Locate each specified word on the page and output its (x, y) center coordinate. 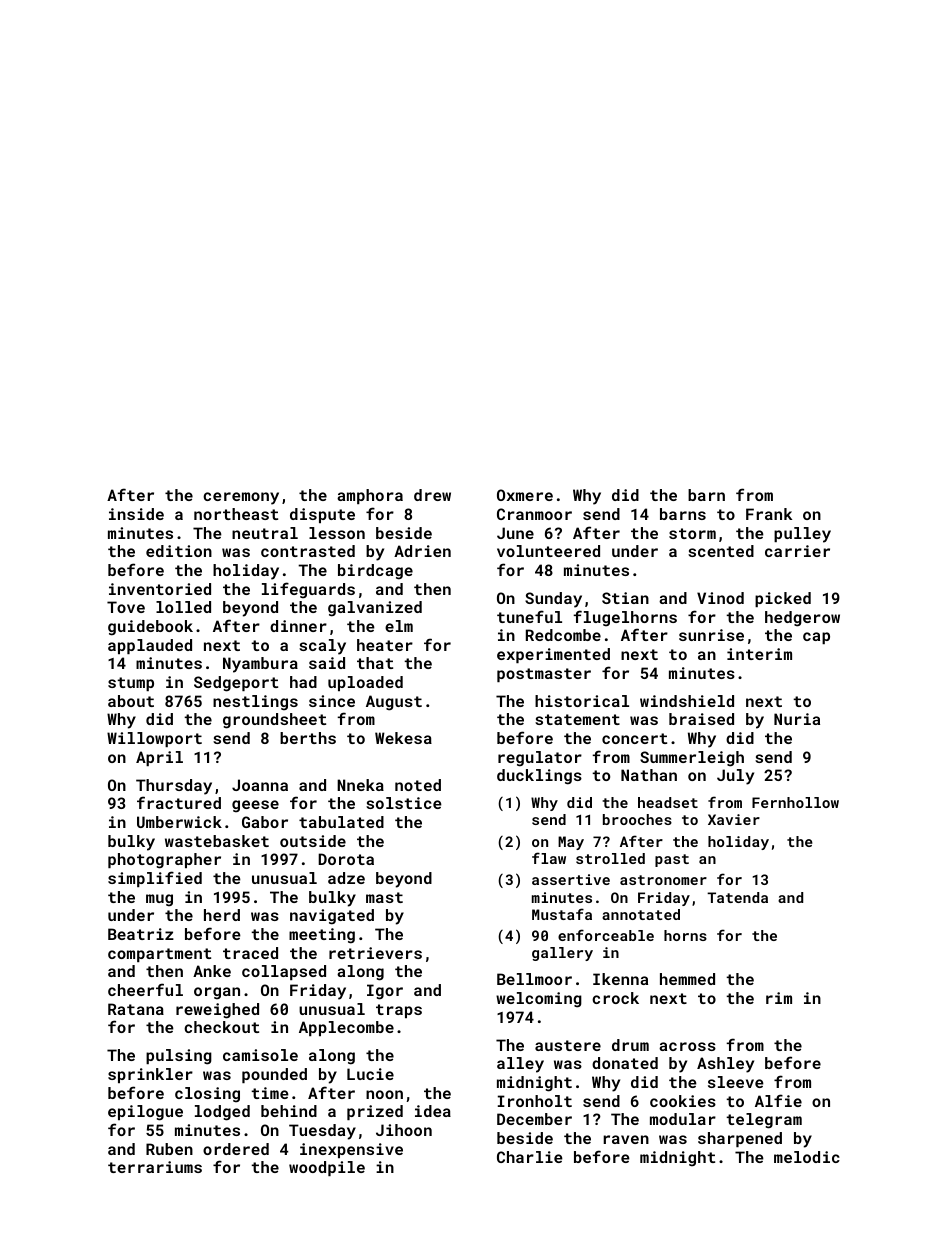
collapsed (284, 972)
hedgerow (802, 619)
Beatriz (141, 934)
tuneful (529, 616)
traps (399, 1011)
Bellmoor (534, 979)
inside (136, 514)
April (159, 758)
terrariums (155, 1167)
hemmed (687, 979)
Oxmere (525, 495)
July (735, 777)
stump (131, 684)
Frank (769, 514)
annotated (641, 914)
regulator (540, 759)
